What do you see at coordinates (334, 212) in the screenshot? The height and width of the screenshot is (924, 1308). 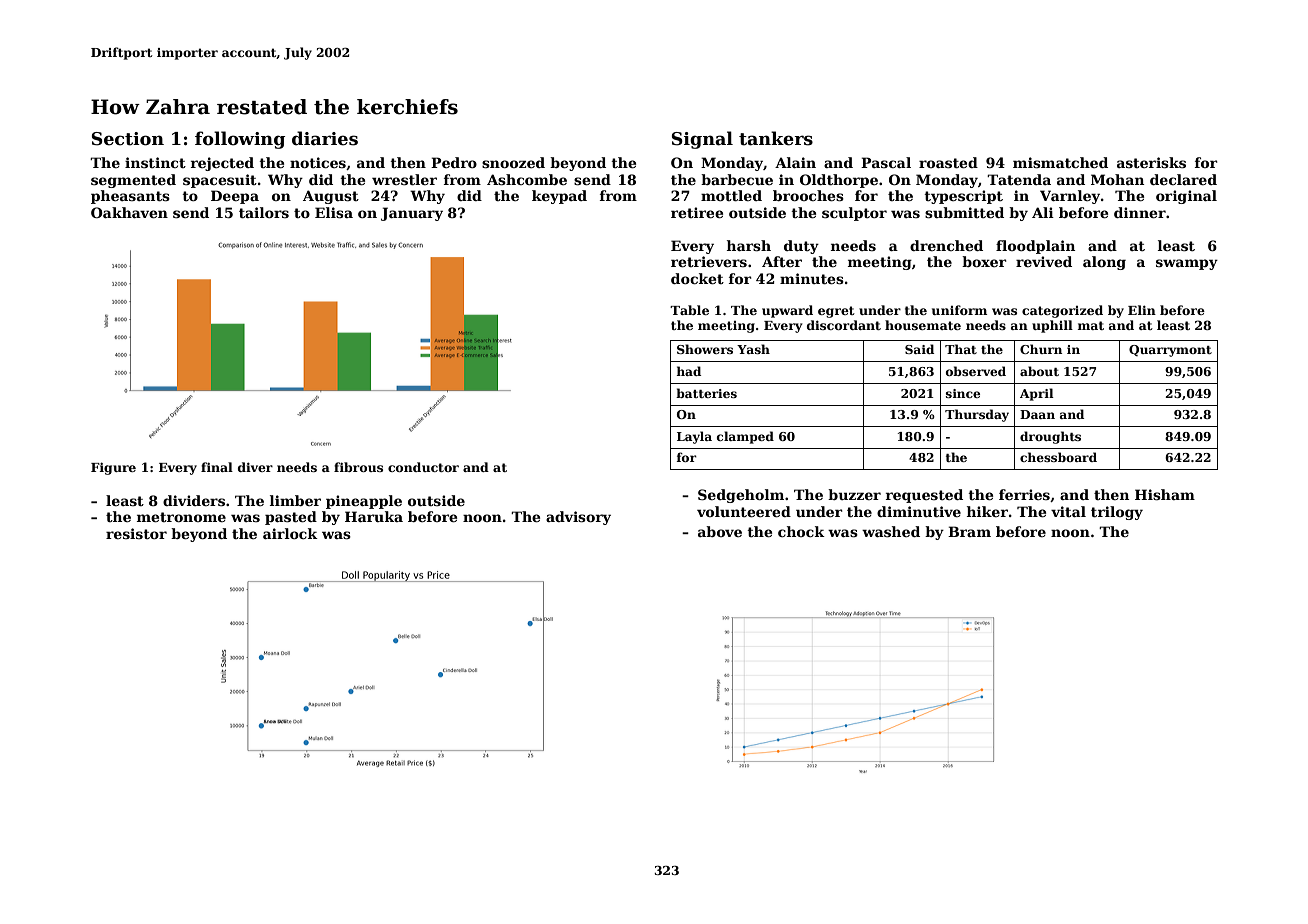 I see `Elisa` at bounding box center [334, 212].
